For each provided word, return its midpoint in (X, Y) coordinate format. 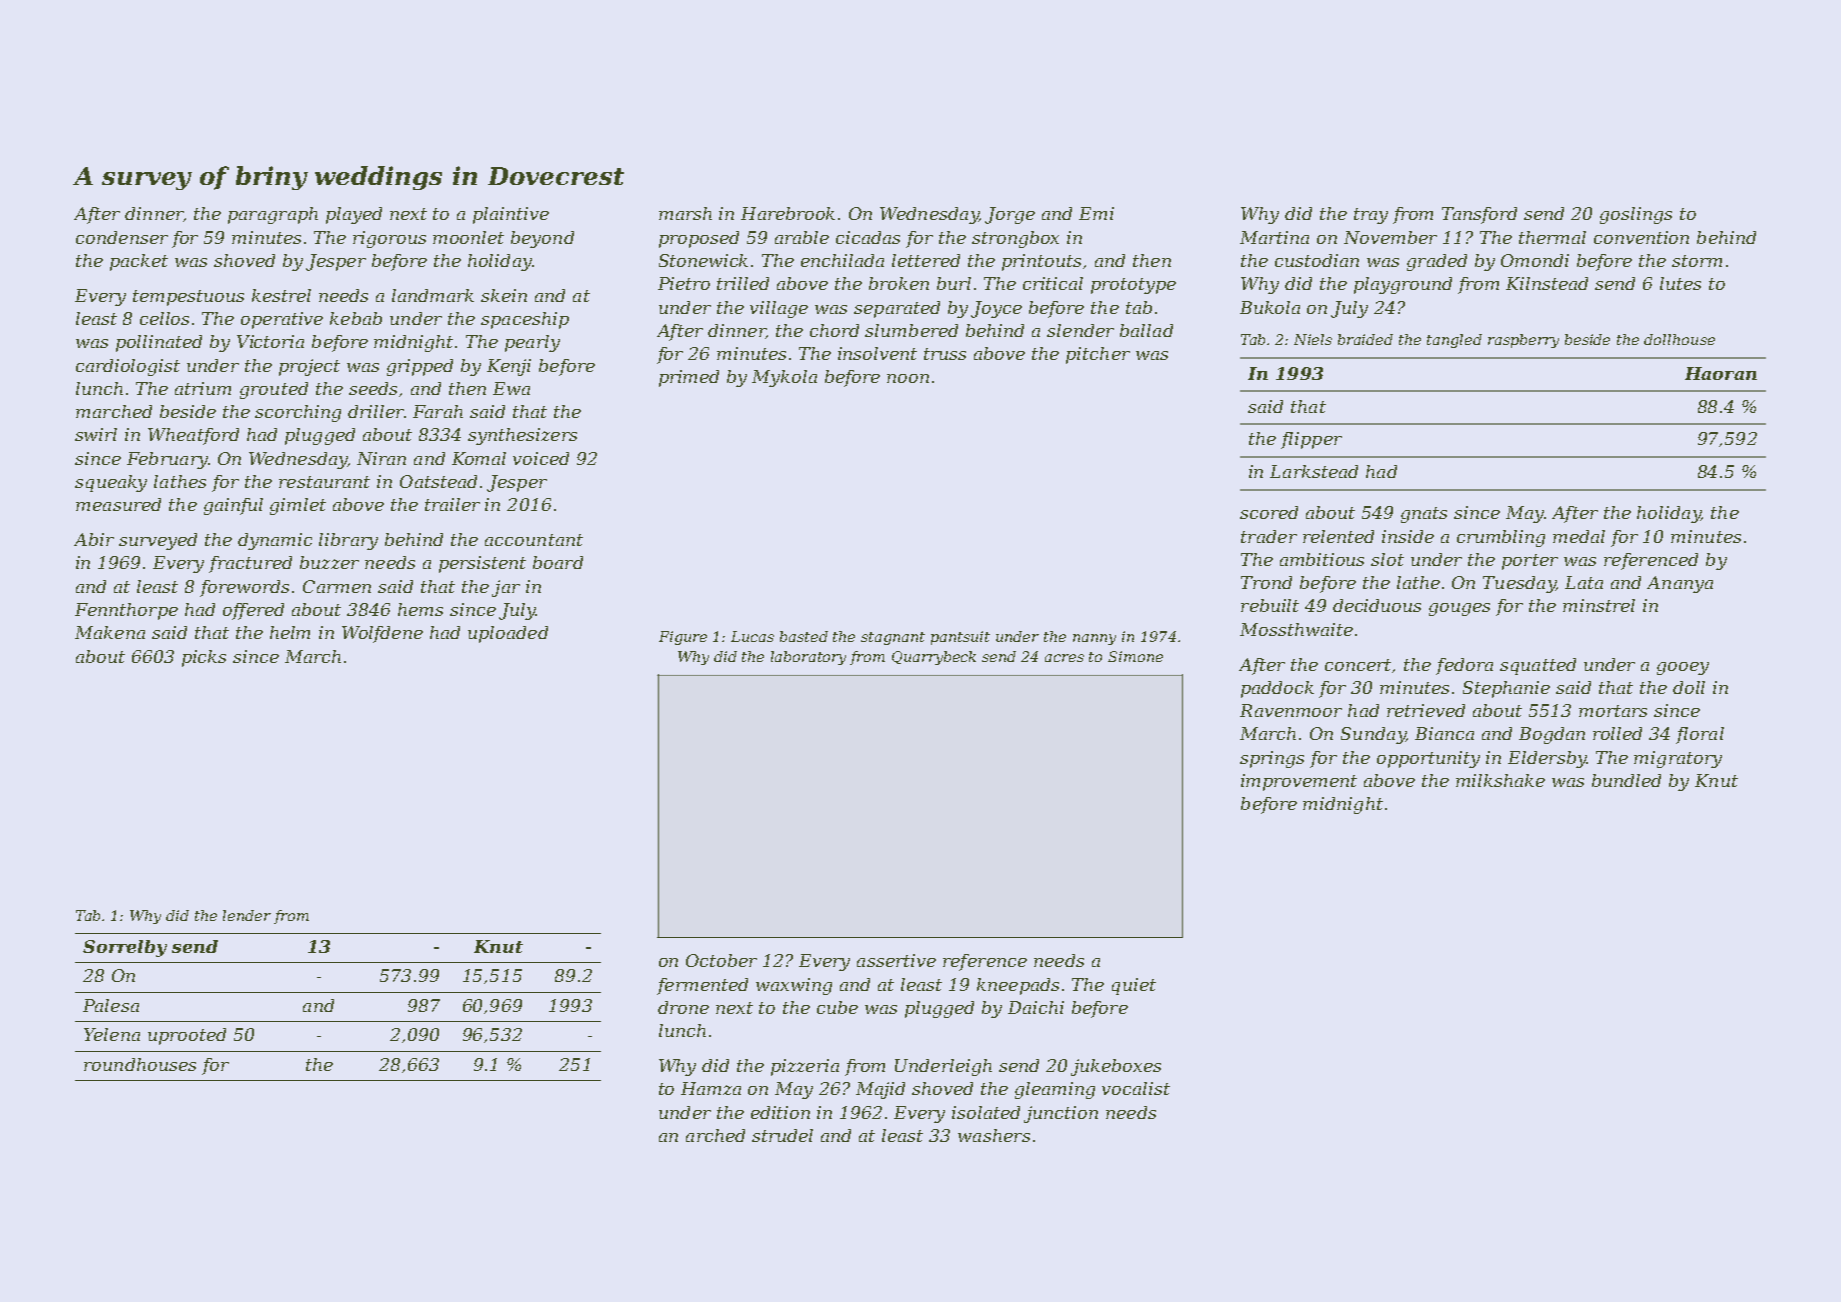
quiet (1134, 986)
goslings (1636, 215)
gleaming (1055, 1090)
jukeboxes (1116, 1067)
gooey (1683, 668)
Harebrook (788, 213)
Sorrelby (125, 948)
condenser (122, 237)
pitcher (1098, 355)
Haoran (1721, 373)
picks (204, 658)
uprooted (187, 1036)
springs (1272, 759)
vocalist (1136, 1088)
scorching (298, 413)
